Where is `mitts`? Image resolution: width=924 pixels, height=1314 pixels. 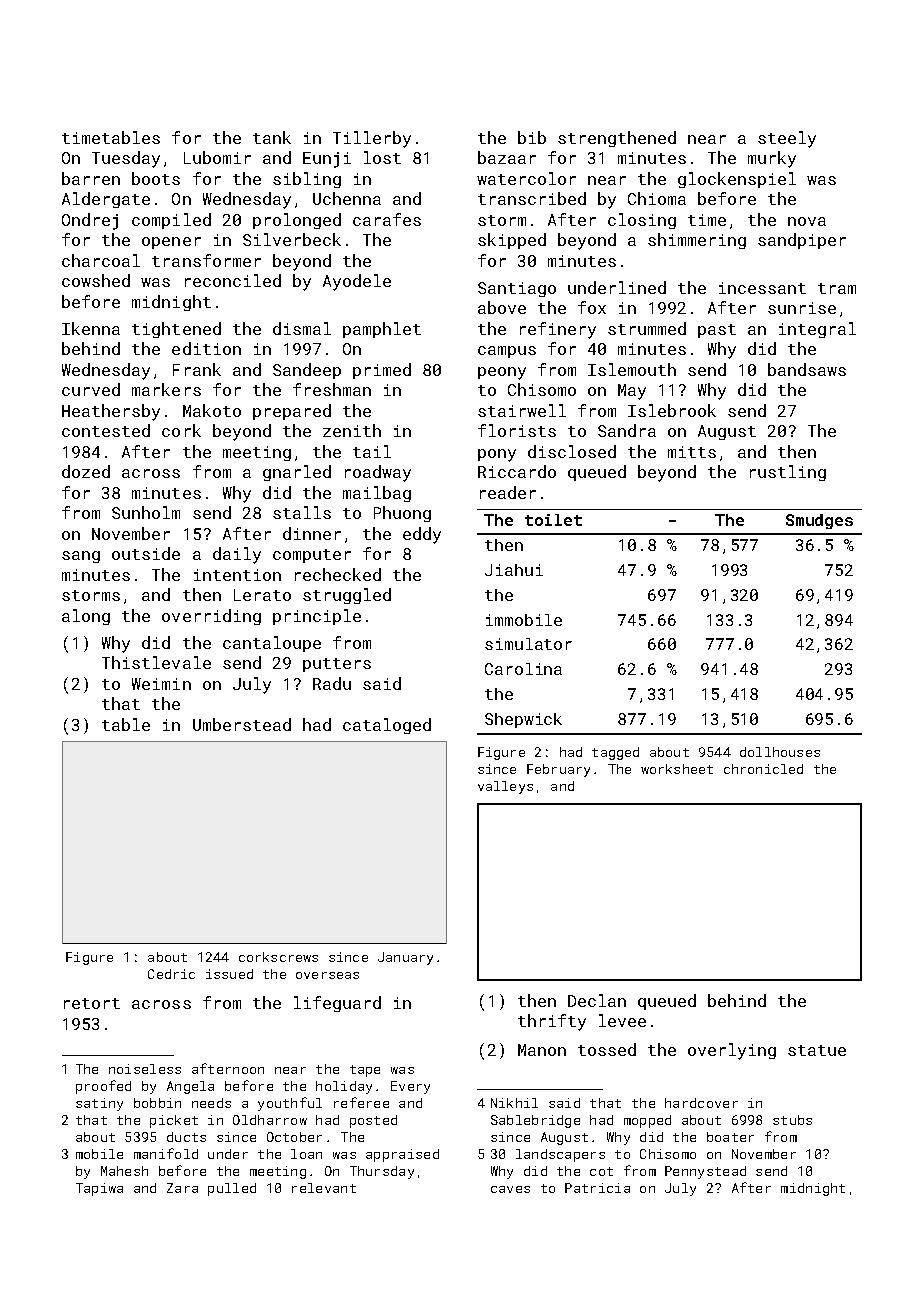 mitts is located at coordinates (692, 452).
